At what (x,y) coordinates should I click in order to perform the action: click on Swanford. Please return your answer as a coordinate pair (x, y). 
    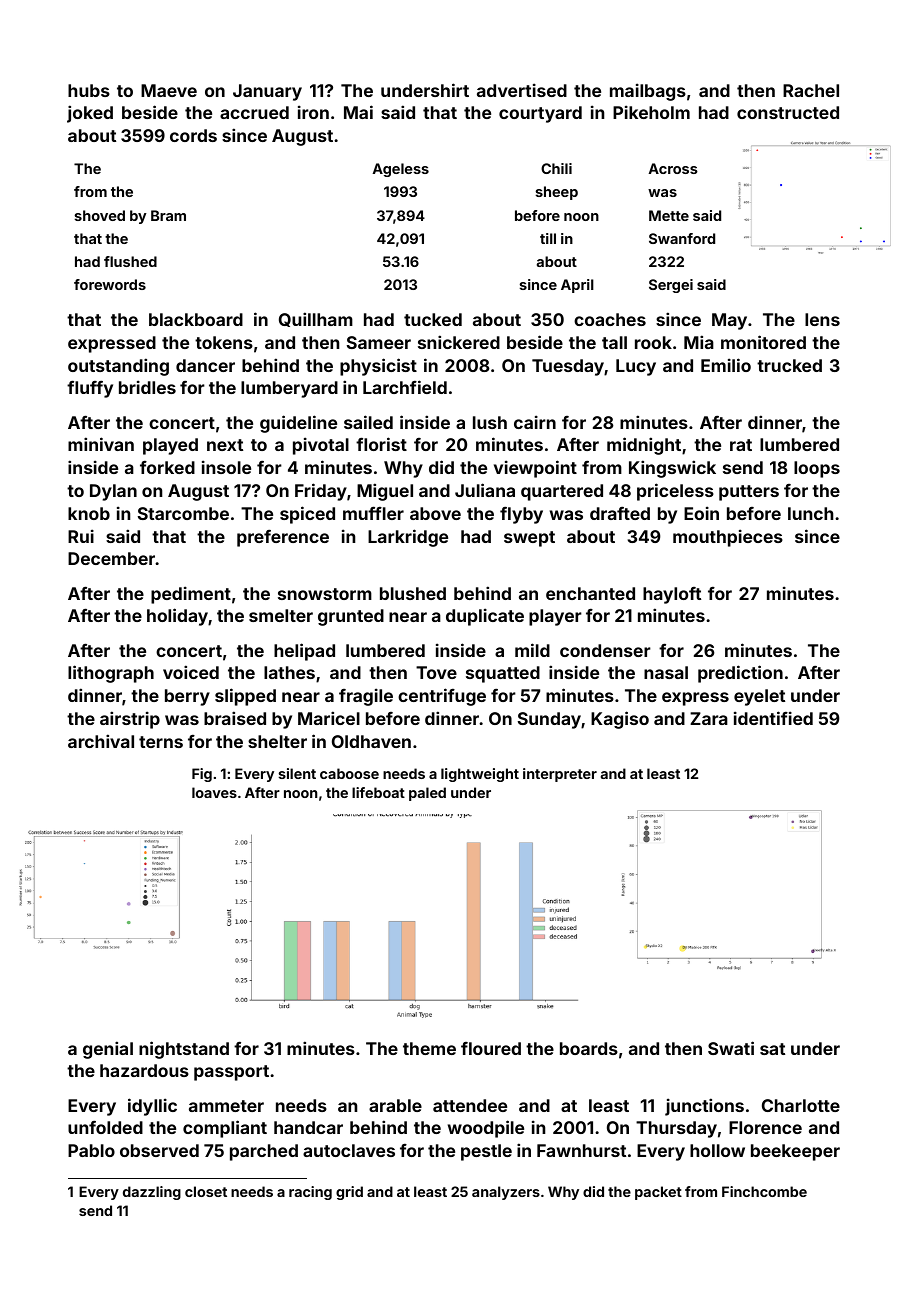
    Looking at the image, I should click on (682, 238).
